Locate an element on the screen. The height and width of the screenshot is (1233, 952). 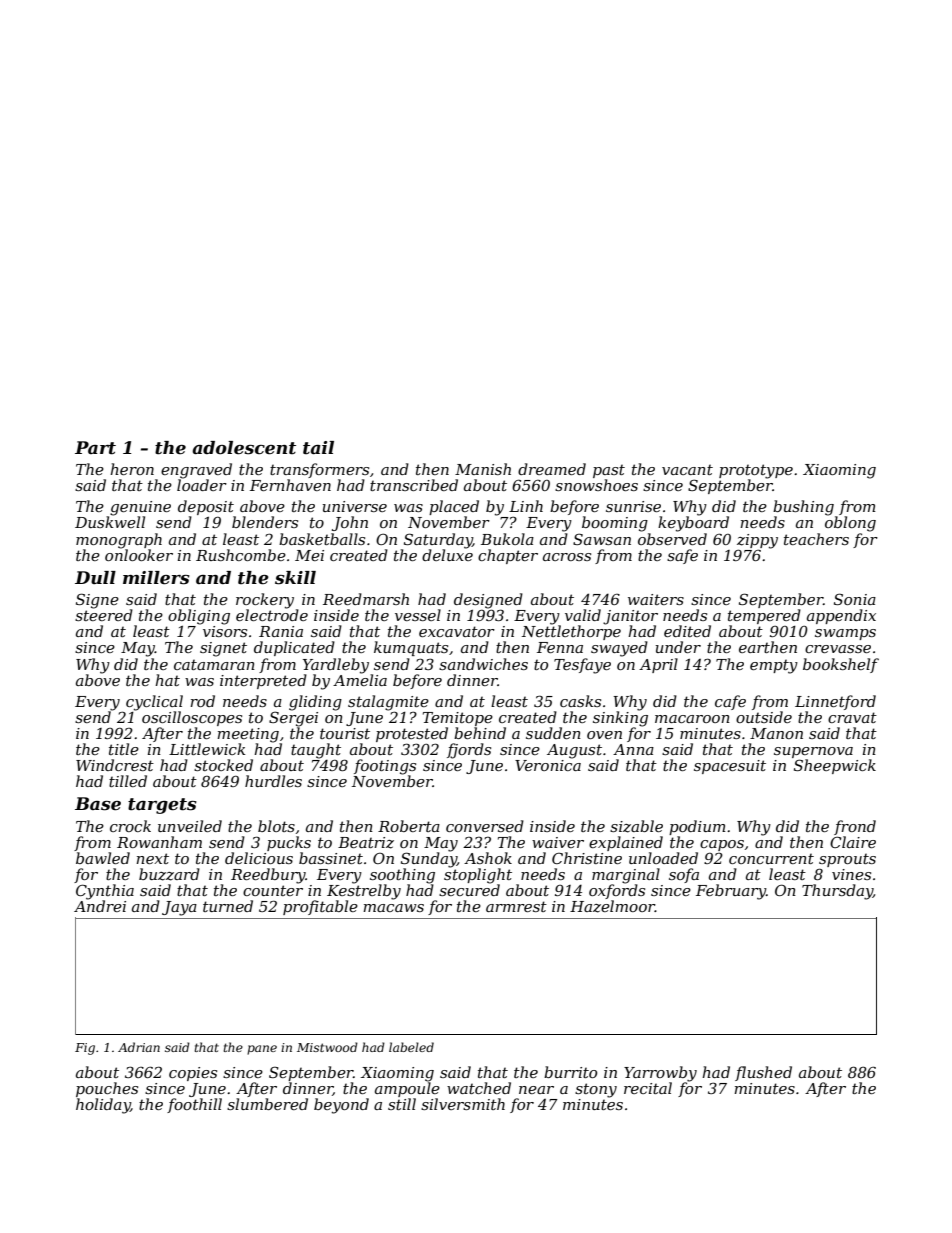
blenders is located at coordinates (265, 522).
